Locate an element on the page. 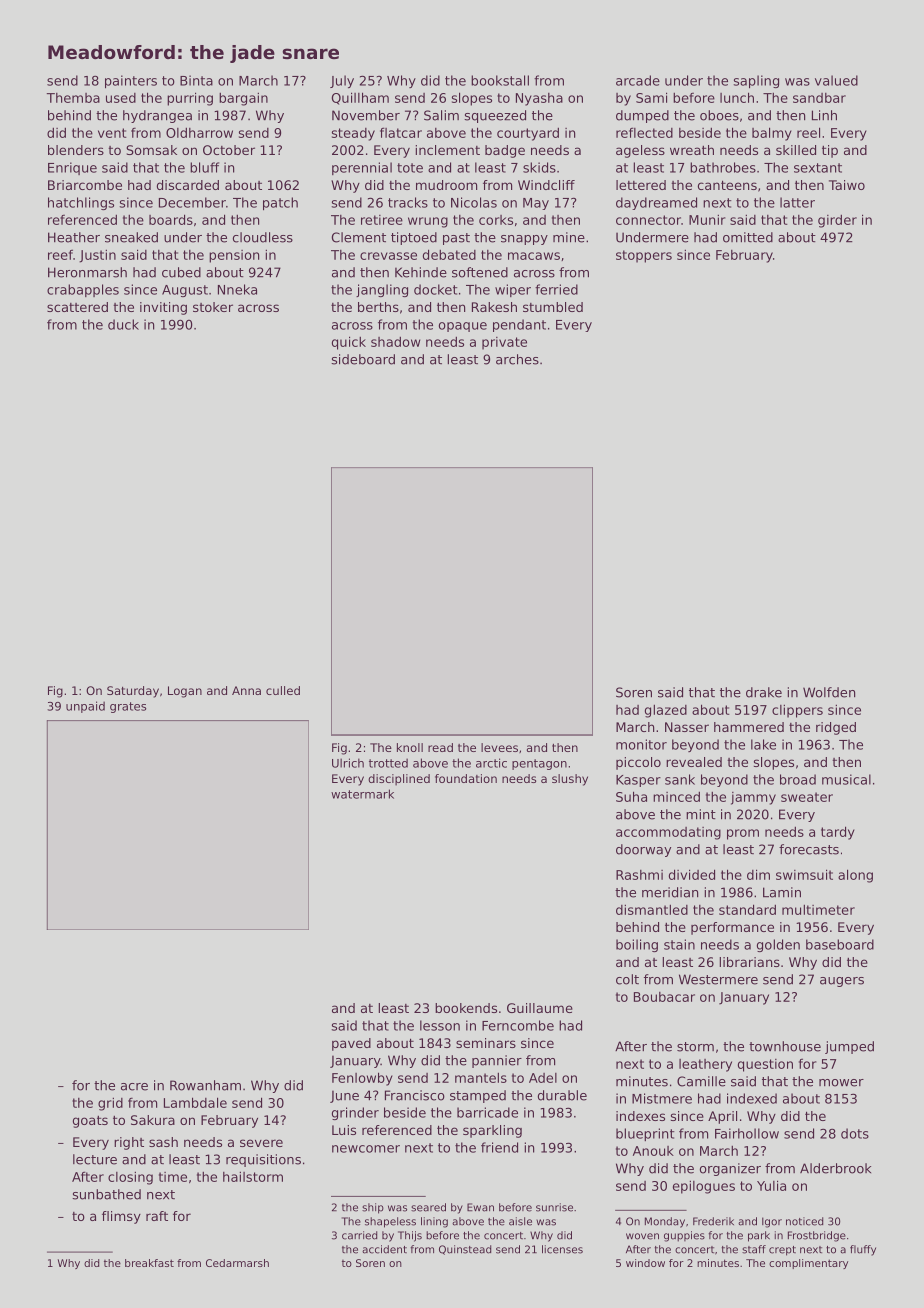 The width and height of the document is (924, 1308). vent is located at coordinates (112, 133).
